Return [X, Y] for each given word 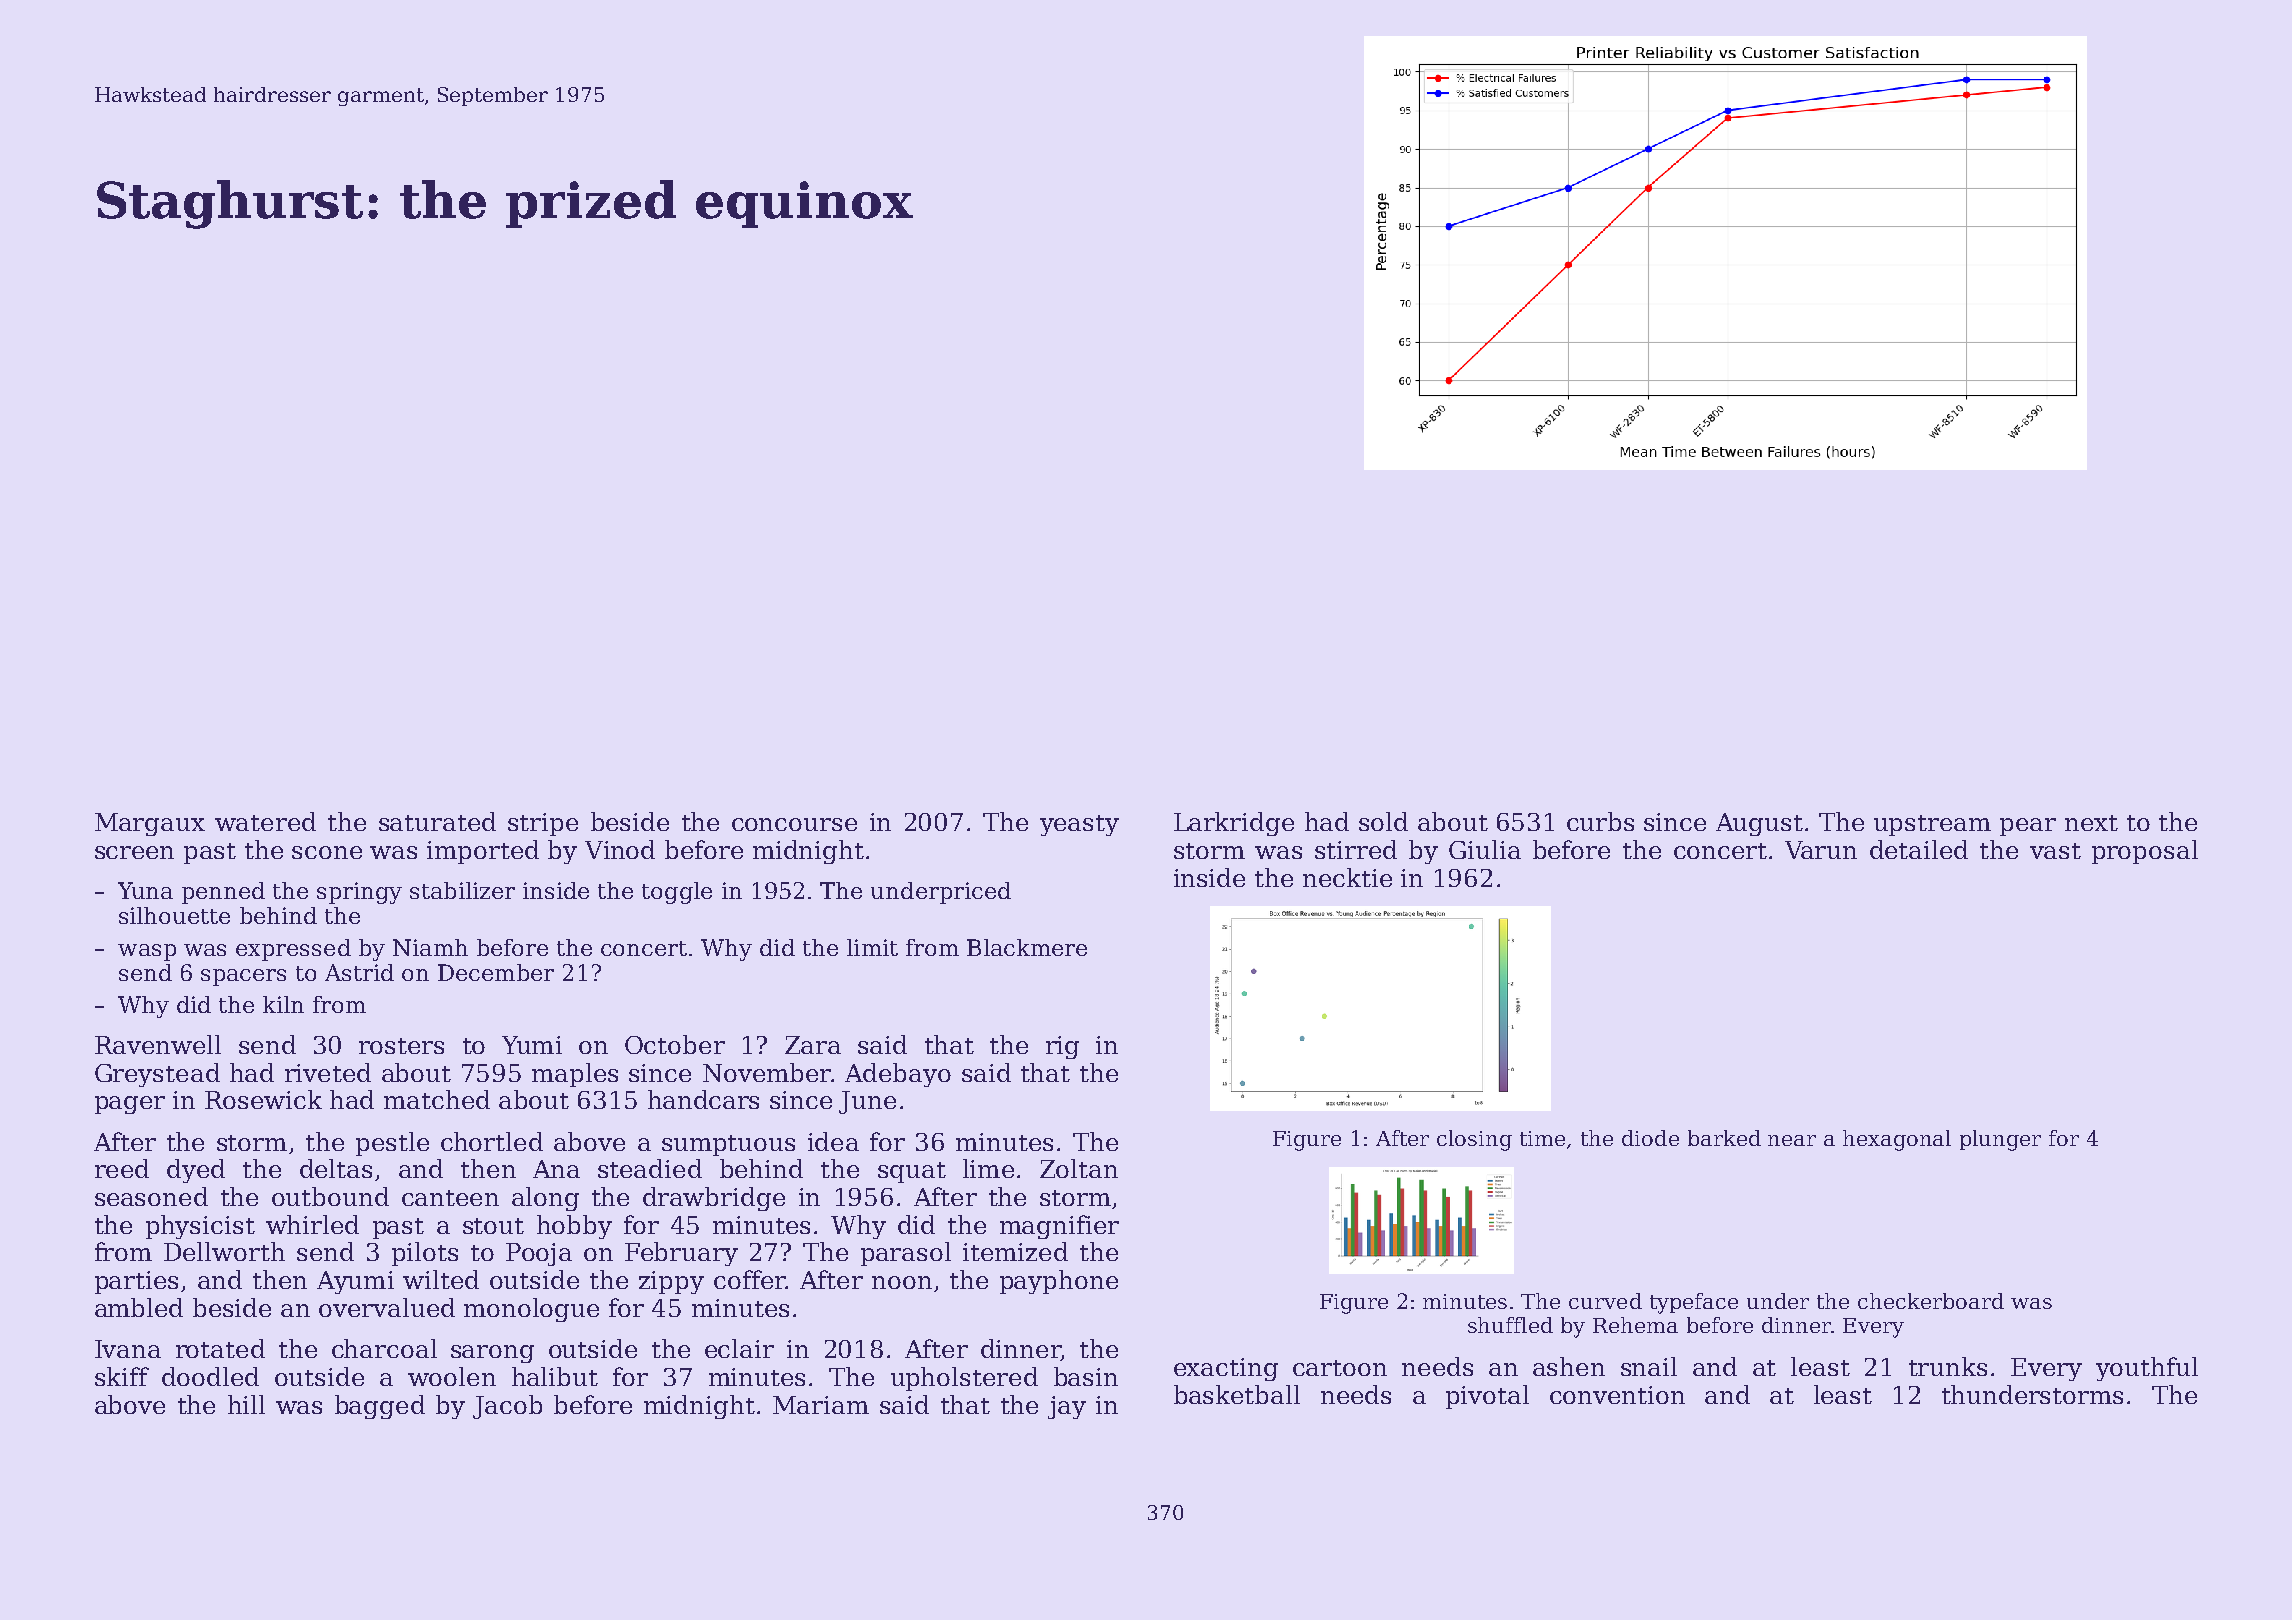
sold [1383, 821]
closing [1474, 1140]
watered [265, 821]
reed [122, 1168]
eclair [739, 1348]
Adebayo [898, 1075]
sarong [492, 1354]
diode [1650, 1138]
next [2091, 823]
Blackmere [1027, 947]
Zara [813, 1045]
